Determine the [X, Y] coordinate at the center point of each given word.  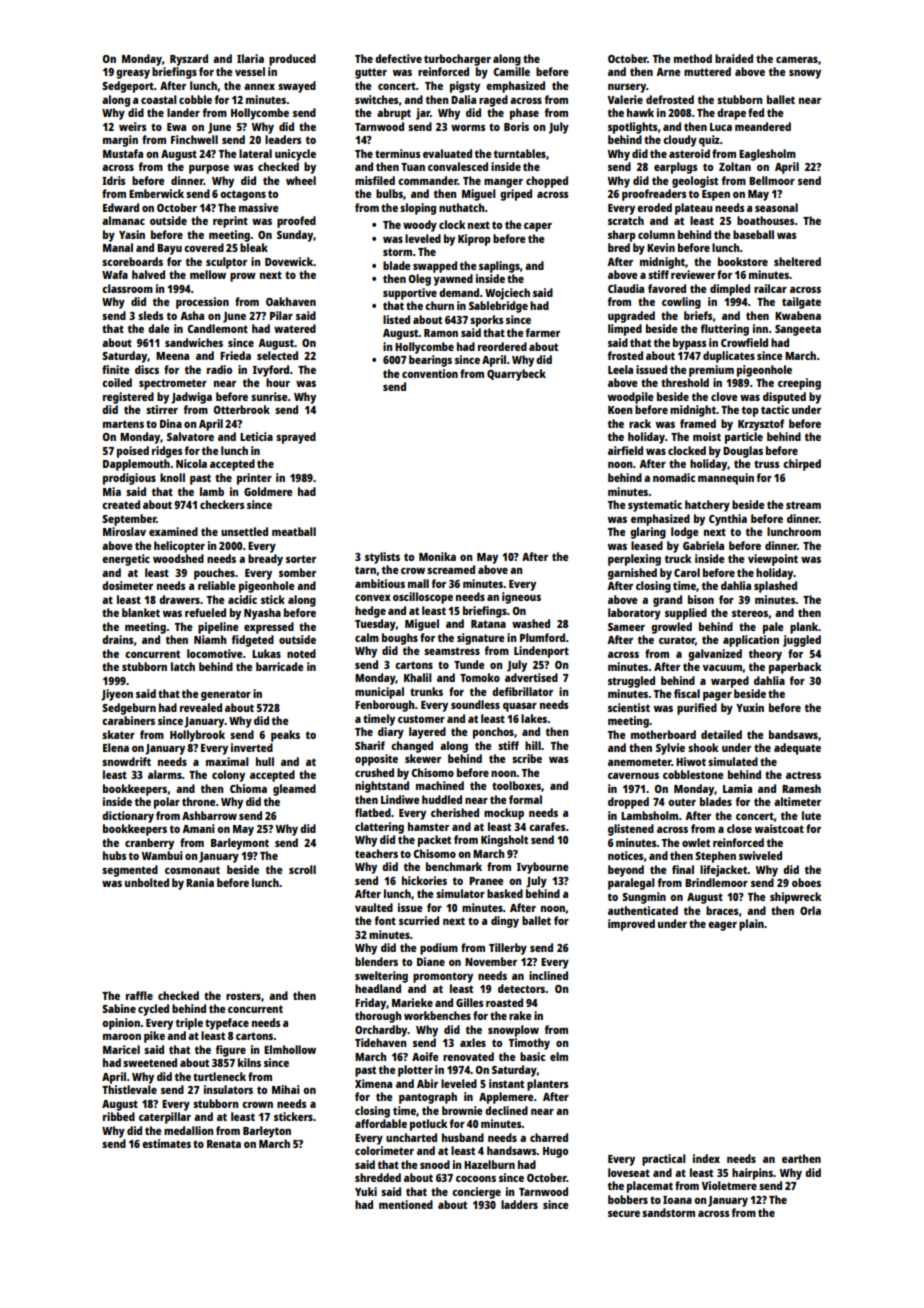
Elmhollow [290, 1049]
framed [698, 423]
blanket [141, 612]
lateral [255, 153]
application [751, 641]
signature [481, 639]
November [491, 961]
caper [538, 227]
